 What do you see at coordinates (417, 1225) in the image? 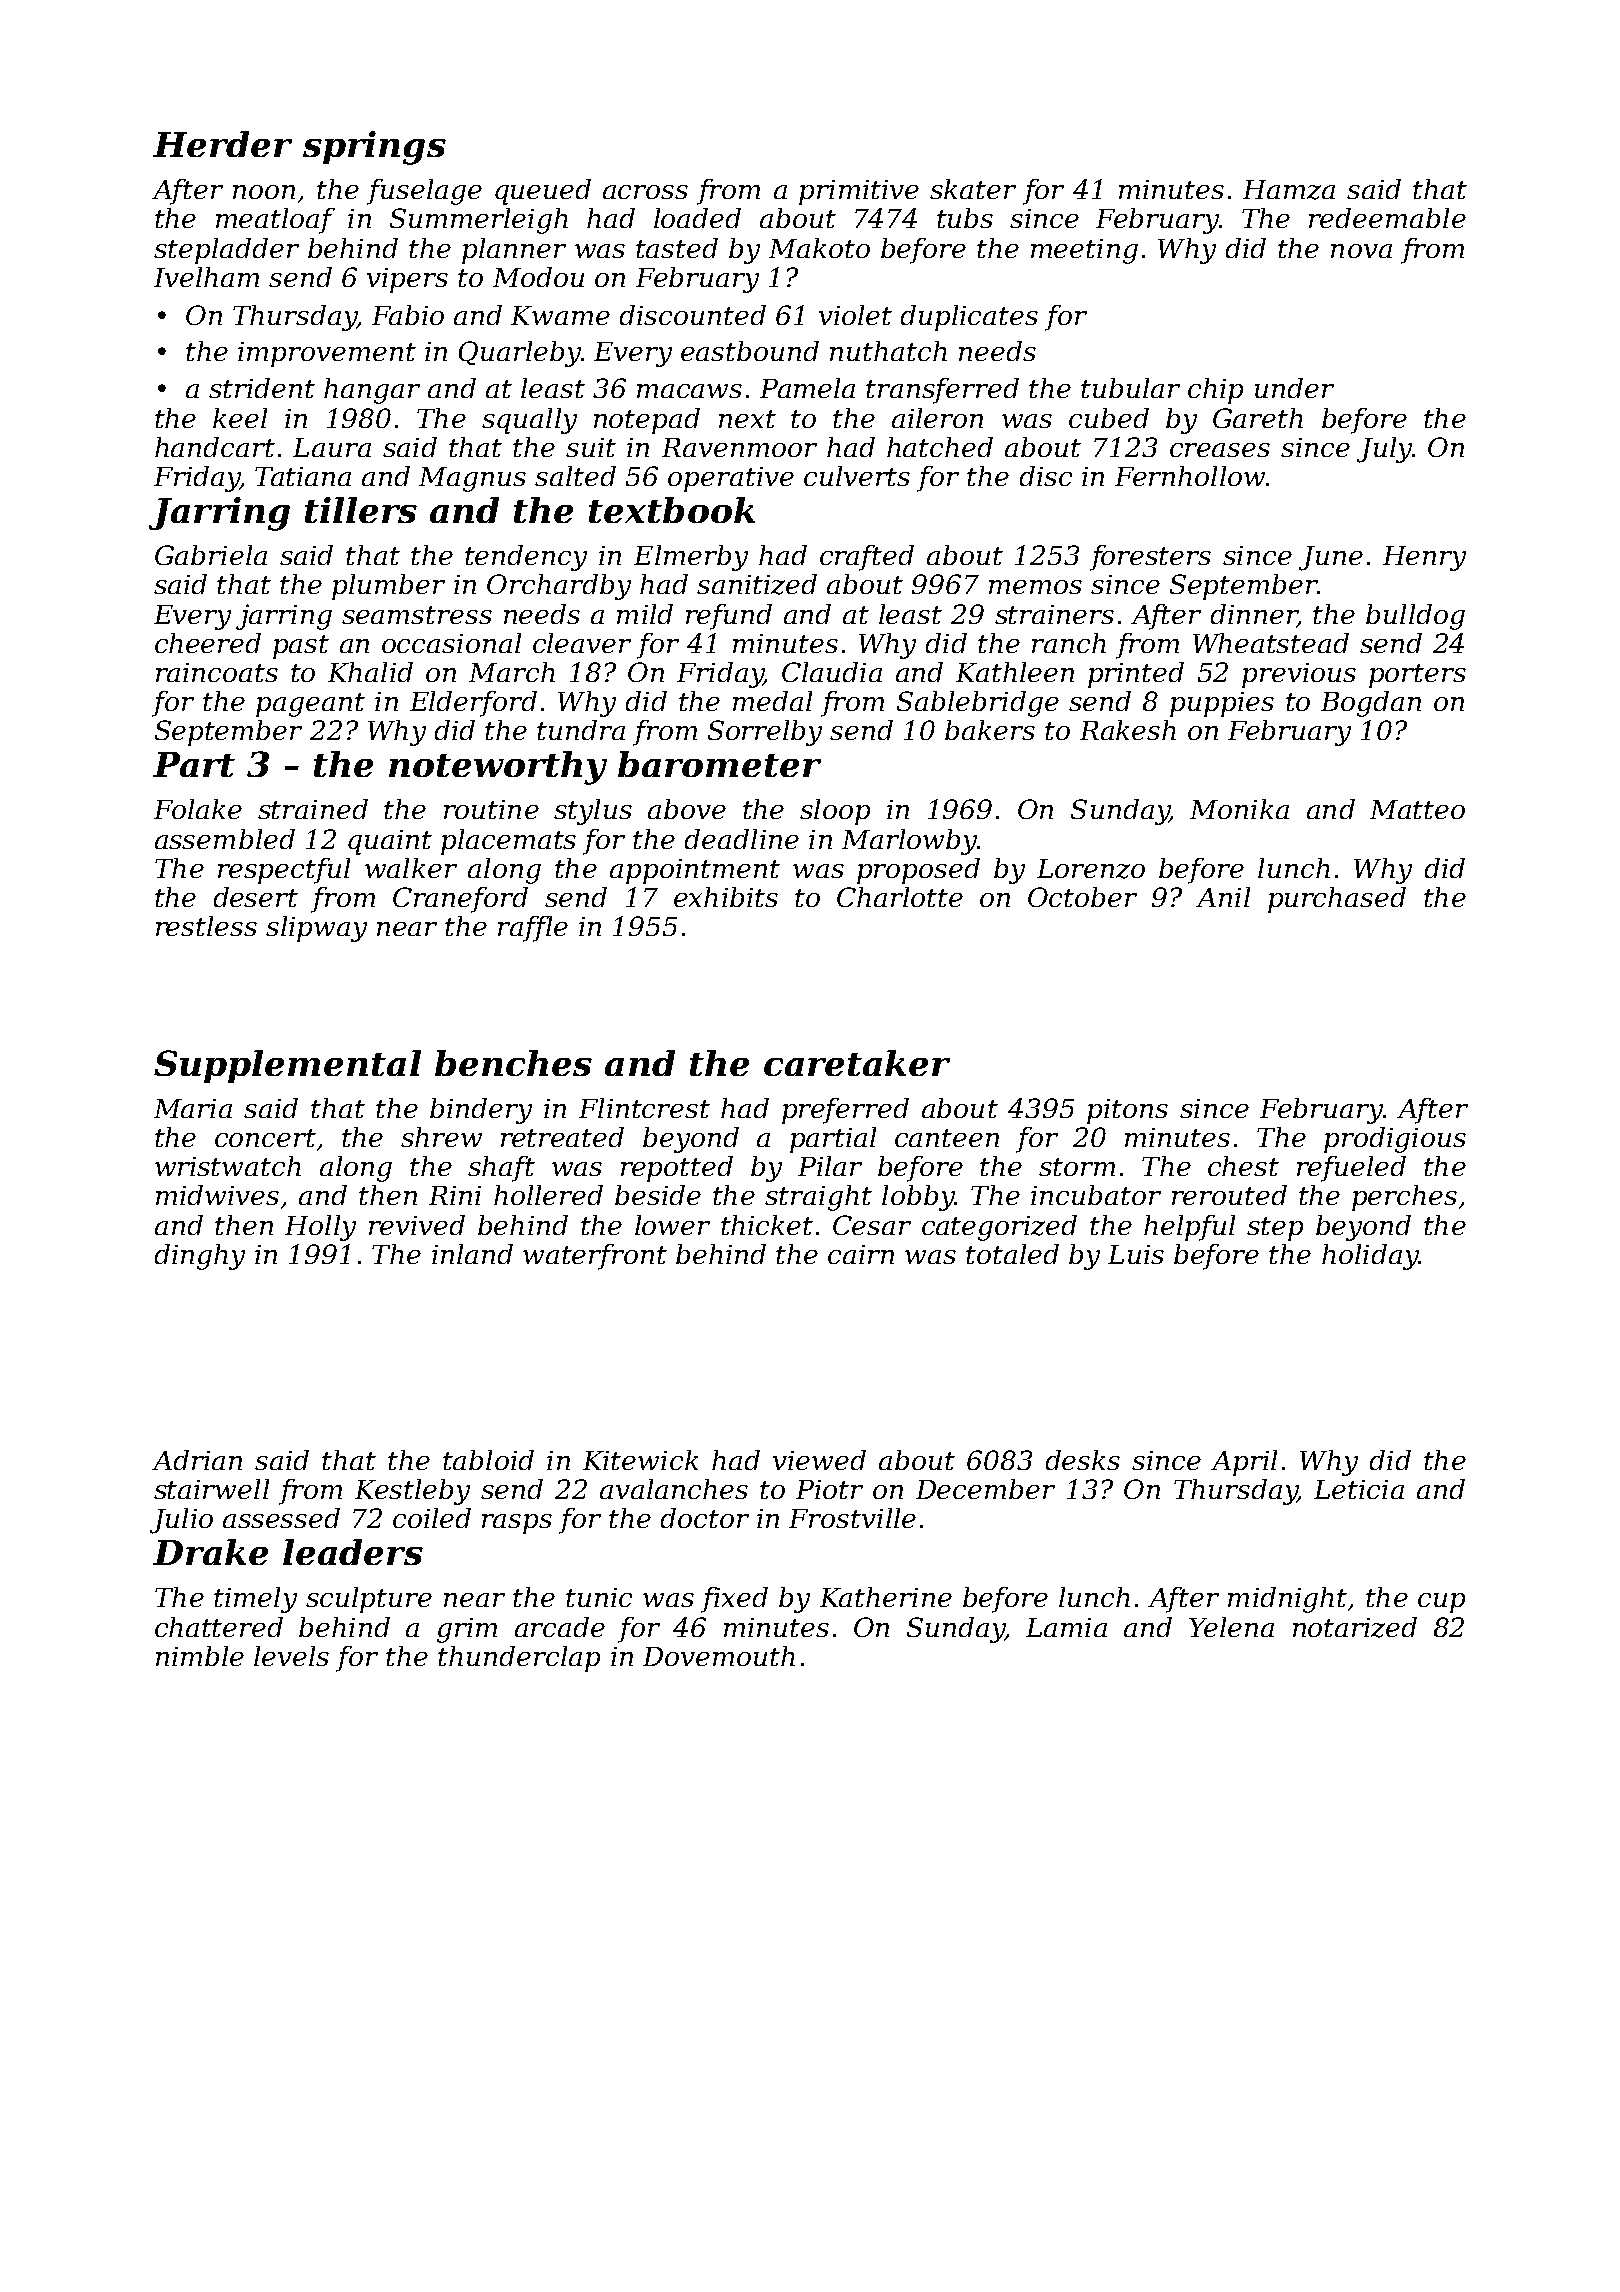
I see `revived` at bounding box center [417, 1225].
